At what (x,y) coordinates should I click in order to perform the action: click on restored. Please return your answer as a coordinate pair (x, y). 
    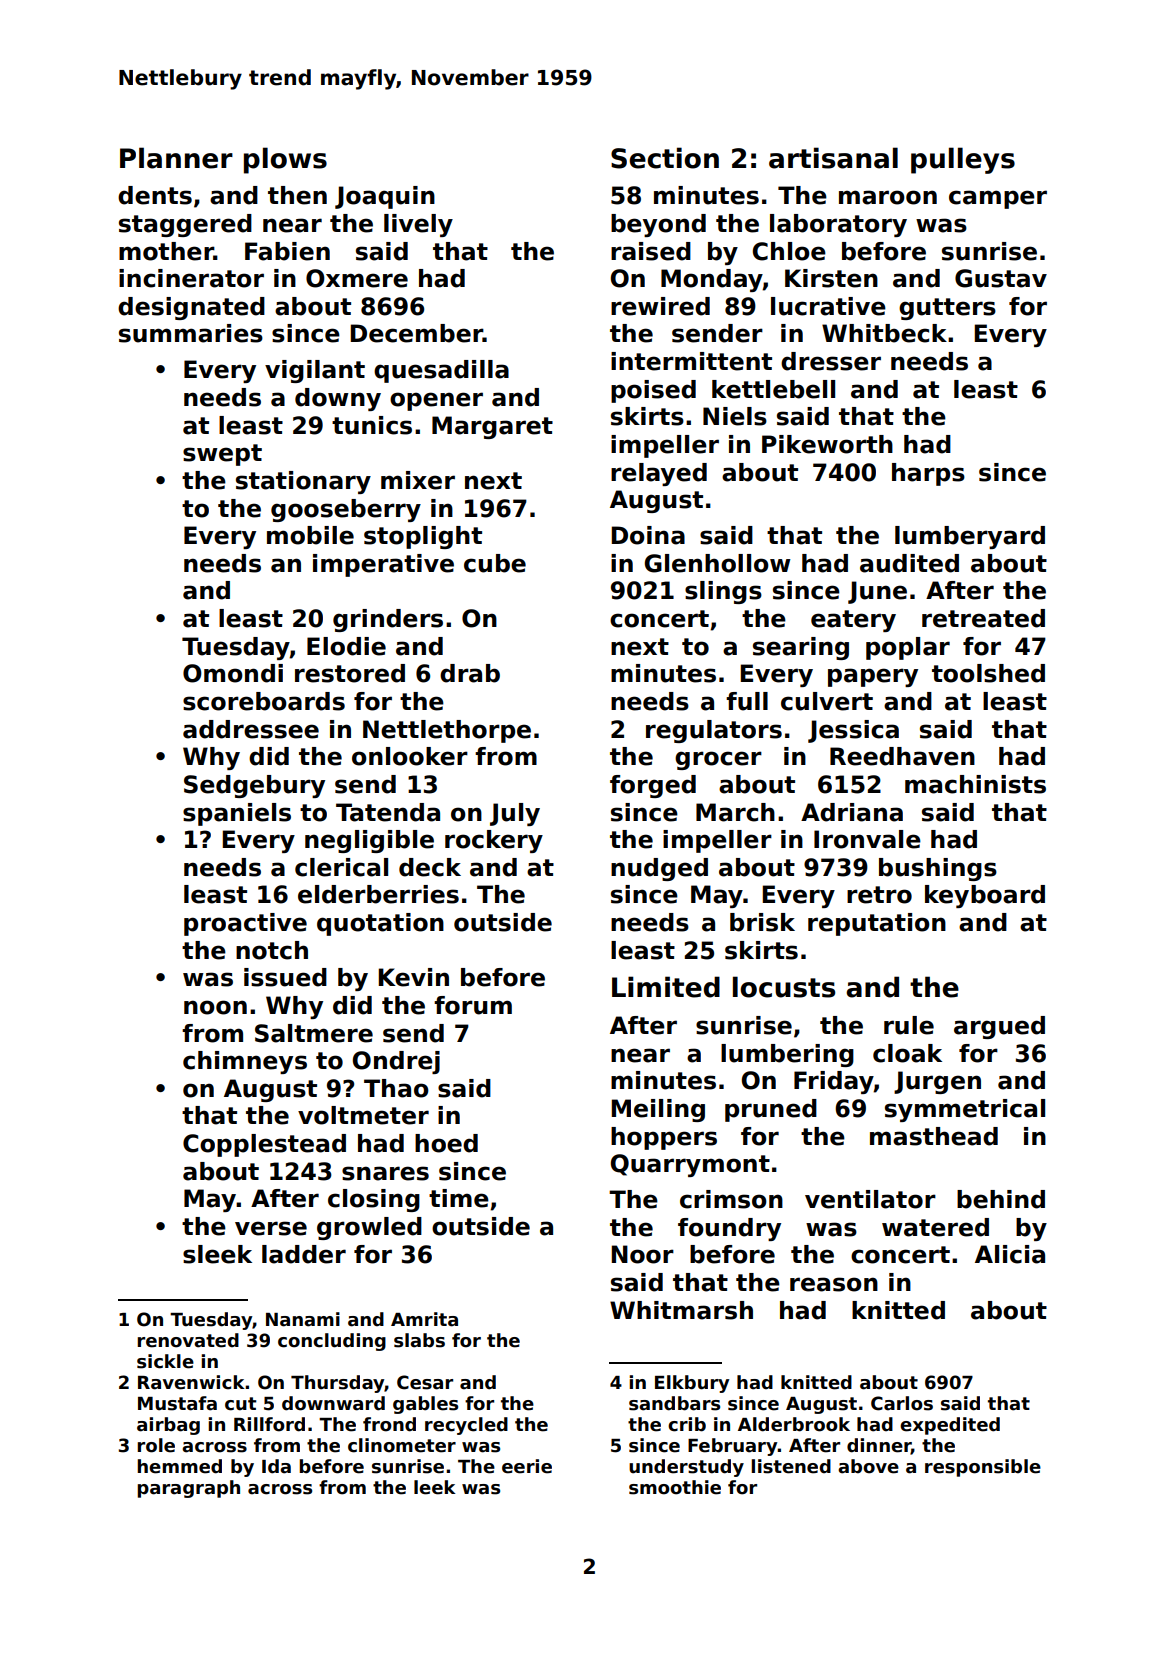
    Looking at the image, I should click on (350, 673).
